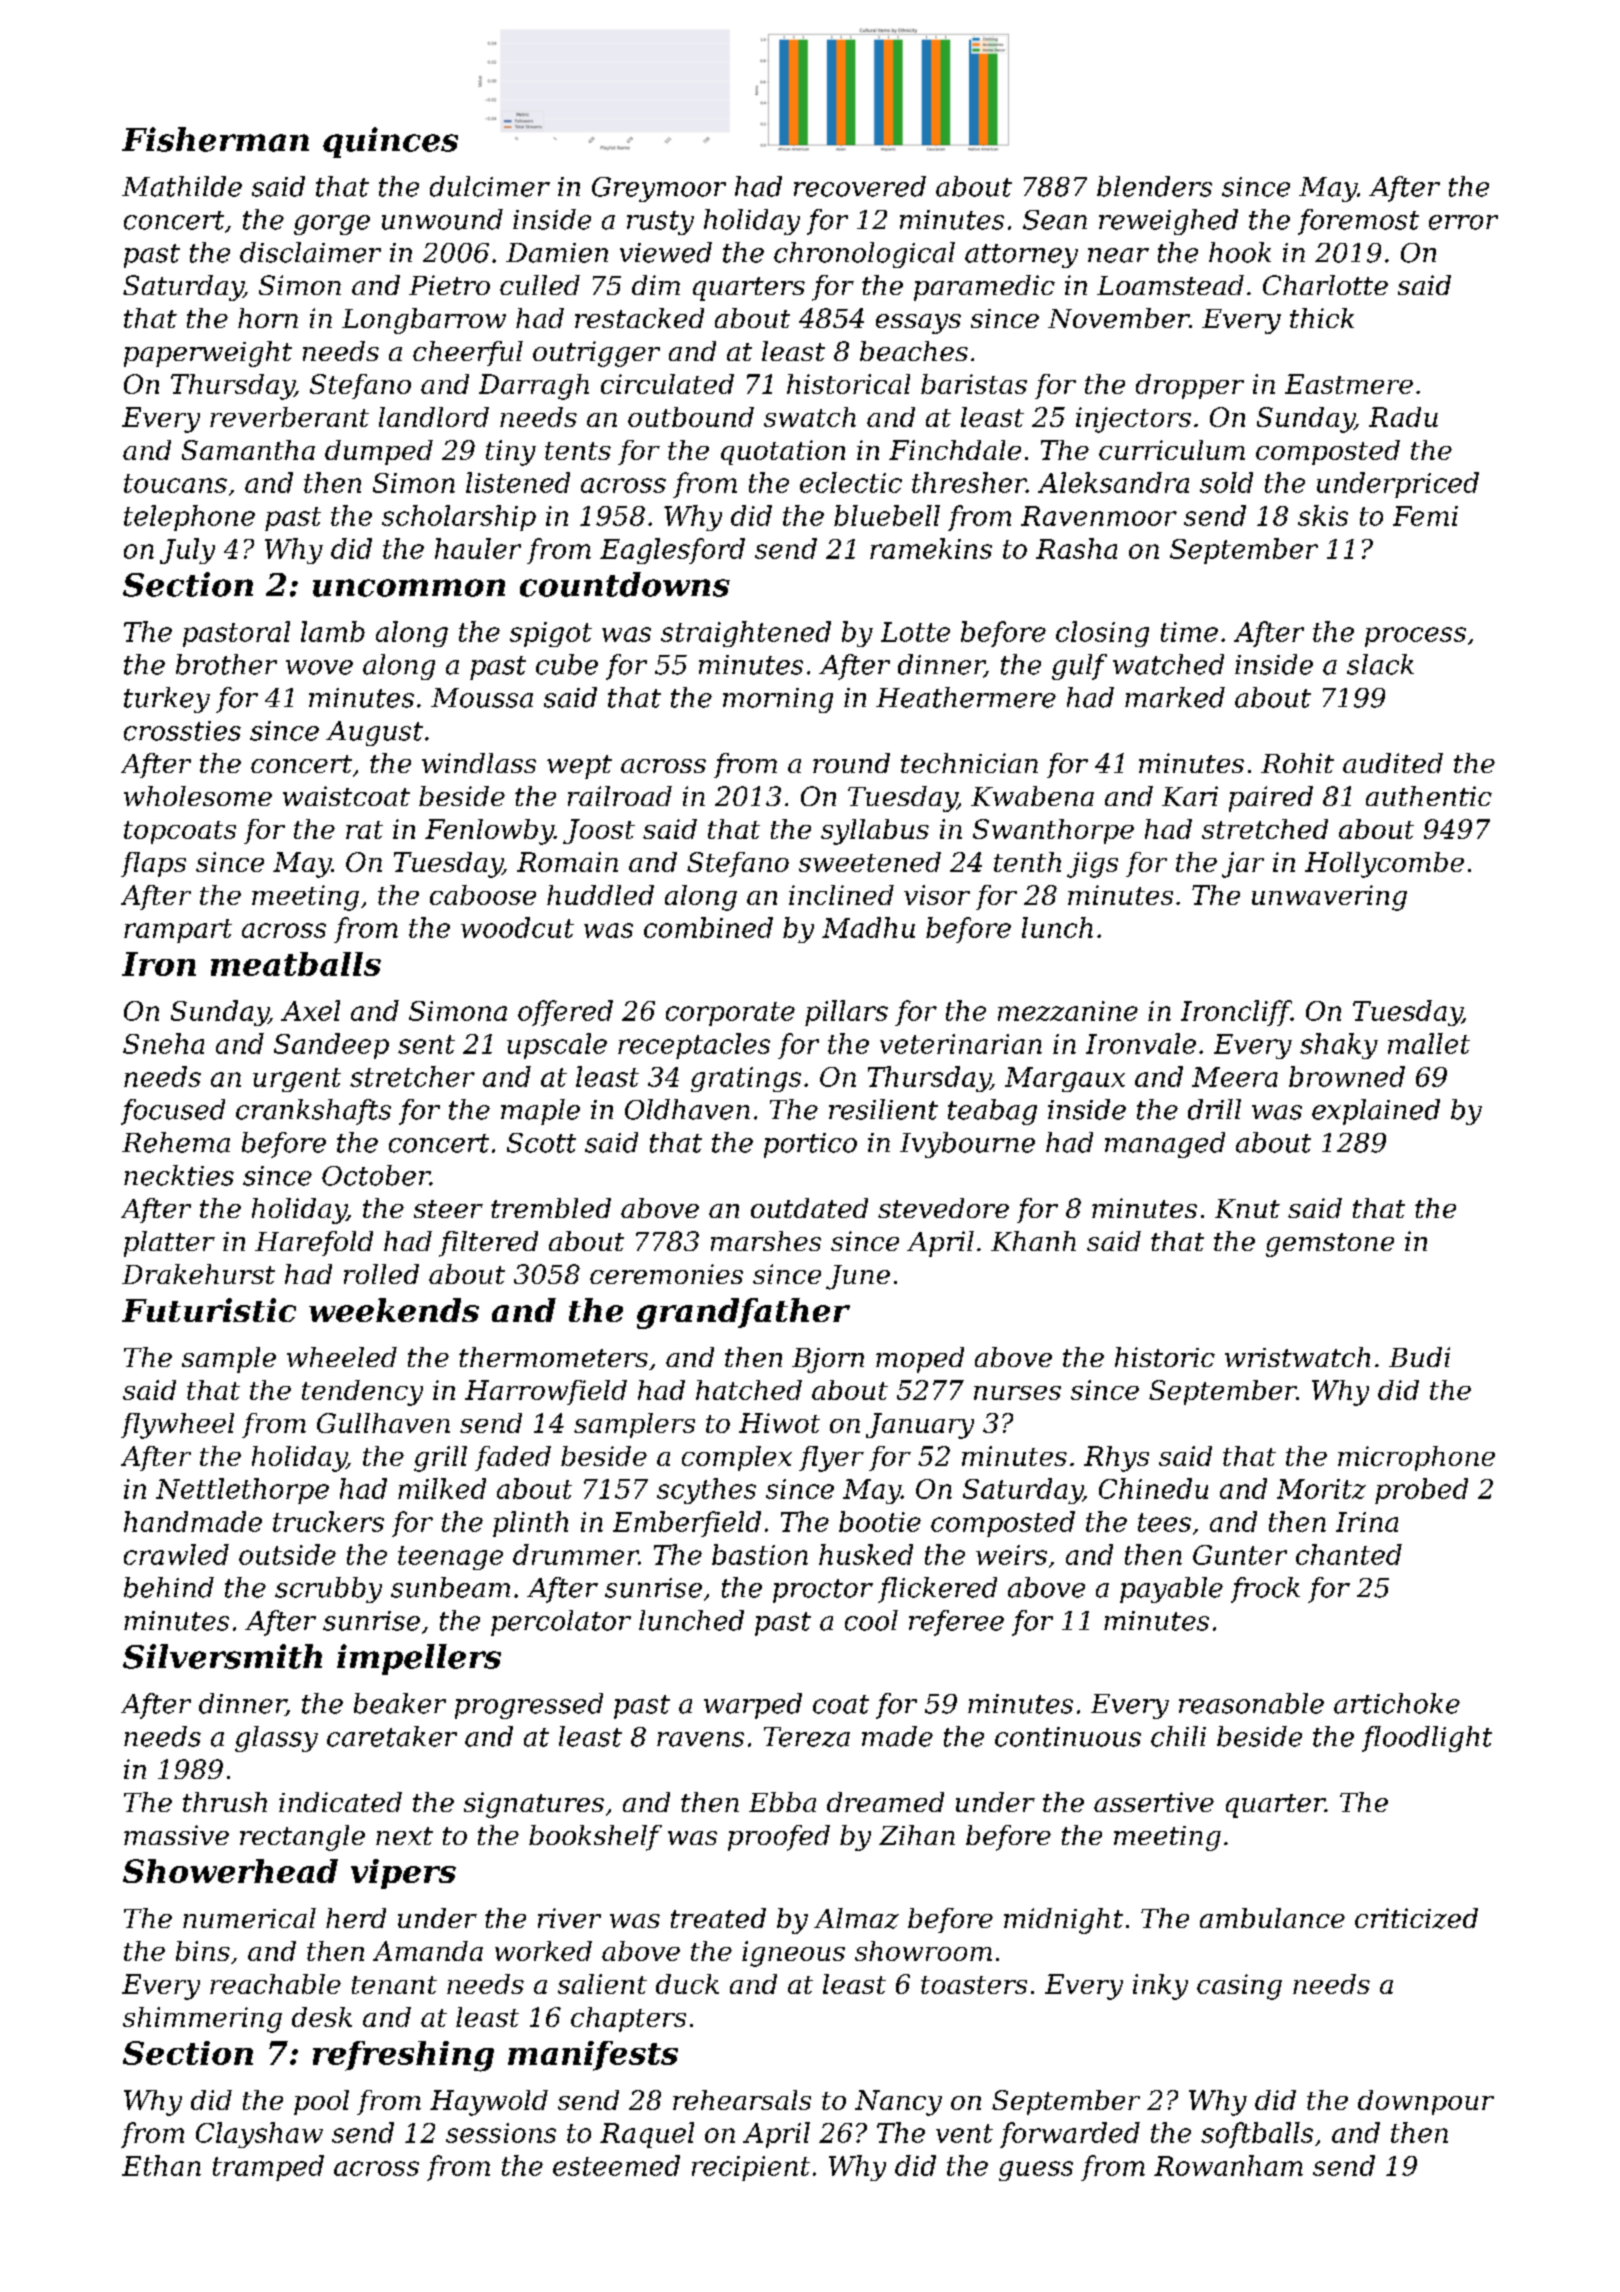 The height and width of the screenshot is (2292, 1620). What do you see at coordinates (1017, 1393) in the screenshot?
I see `nurses` at bounding box center [1017, 1393].
